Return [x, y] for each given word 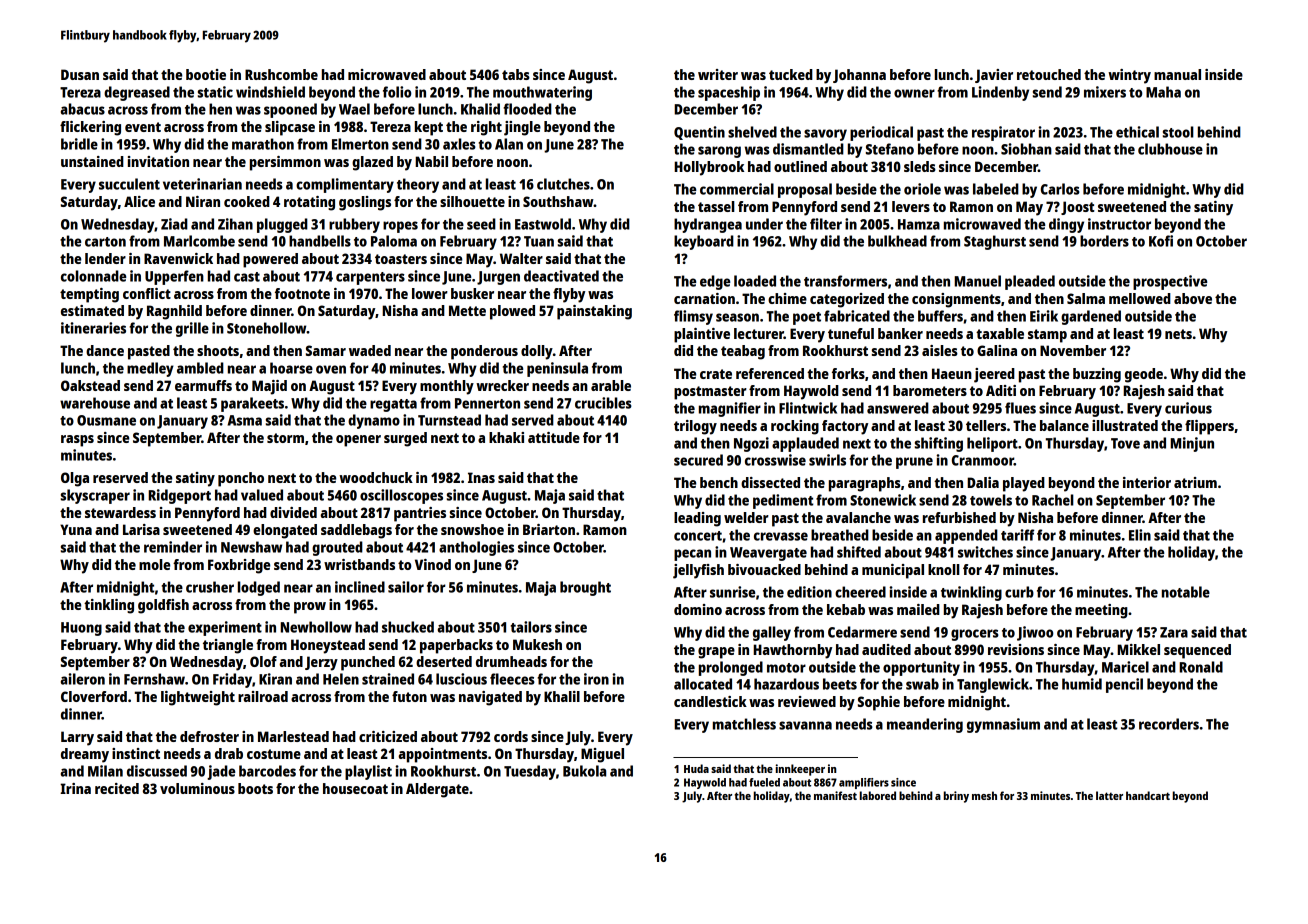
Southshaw [558, 201]
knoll [944, 569]
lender [105, 258]
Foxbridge [239, 566]
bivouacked [764, 569]
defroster [209, 736]
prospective [1170, 282]
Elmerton [360, 144]
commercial [737, 189]
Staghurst [995, 242]
